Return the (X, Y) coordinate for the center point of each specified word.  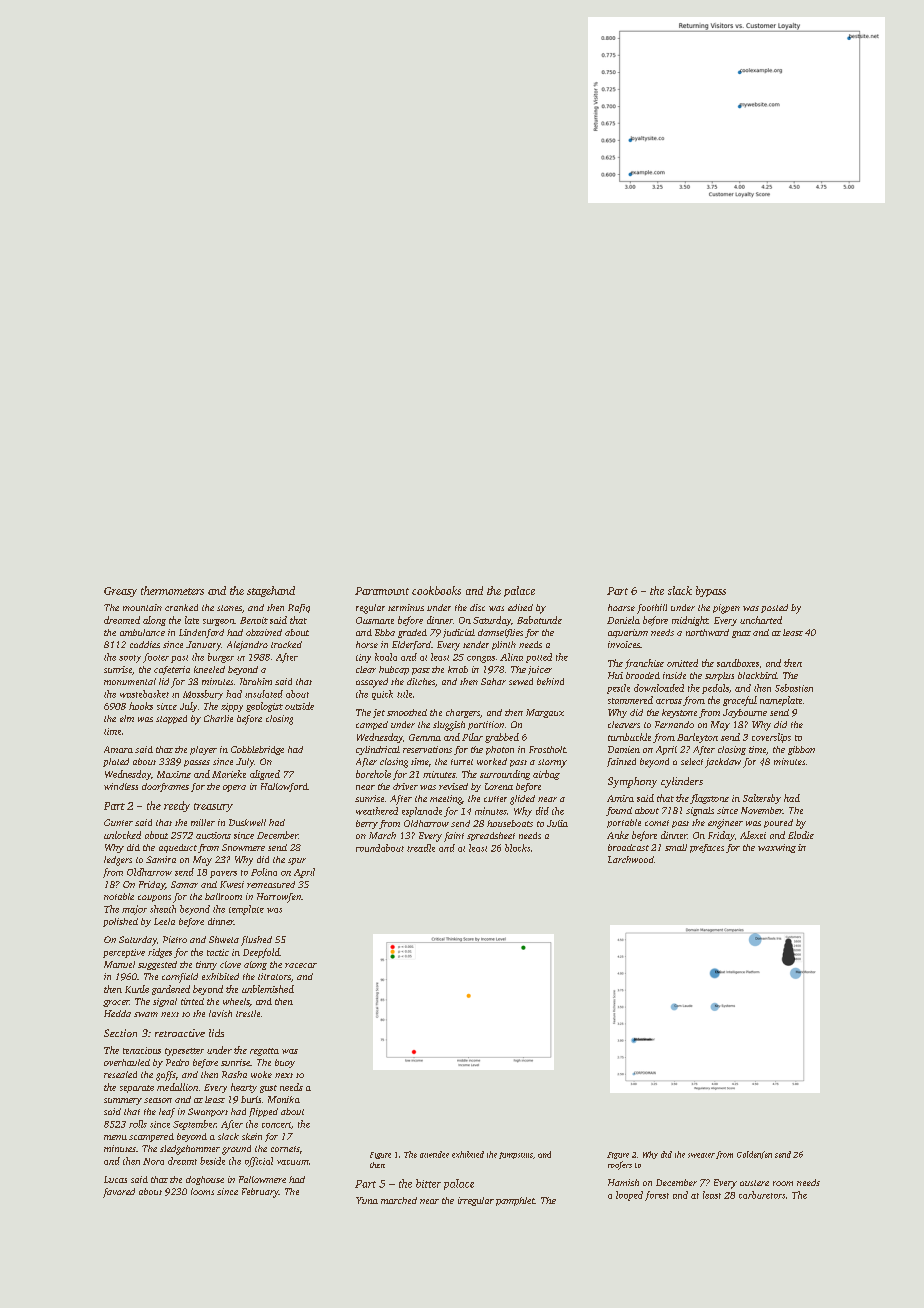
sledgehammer (190, 1150)
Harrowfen (279, 898)
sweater (701, 1155)
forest (657, 1196)
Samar (184, 884)
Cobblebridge (257, 750)
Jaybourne (745, 713)
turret (462, 762)
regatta (264, 1052)
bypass (711, 591)
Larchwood (631, 859)
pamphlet (515, 1201)
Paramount (382, 591)
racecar (301, 965)
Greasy (120, 592)
